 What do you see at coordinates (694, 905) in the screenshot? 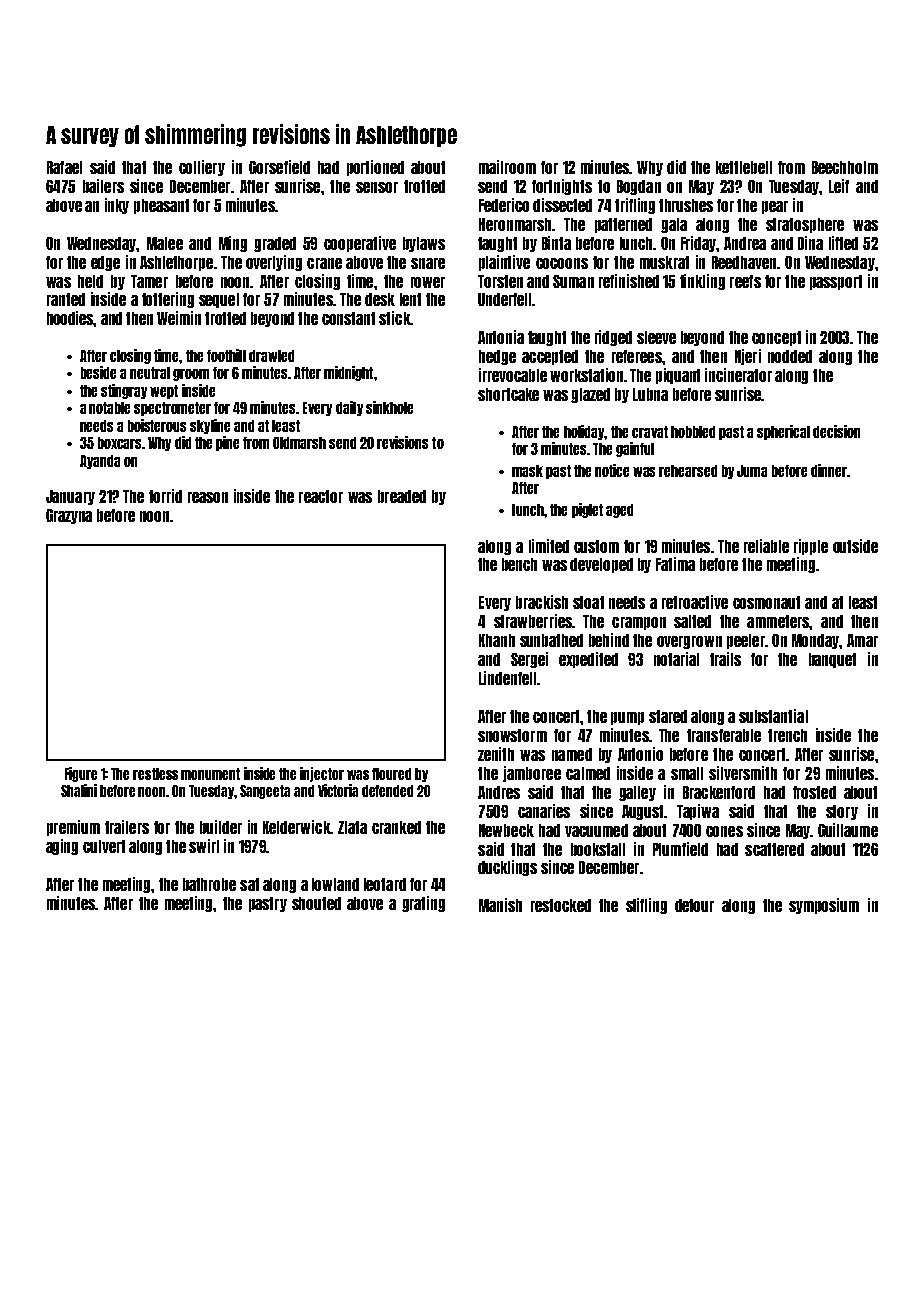
I see `detour` at bounding box center [694, 905].
